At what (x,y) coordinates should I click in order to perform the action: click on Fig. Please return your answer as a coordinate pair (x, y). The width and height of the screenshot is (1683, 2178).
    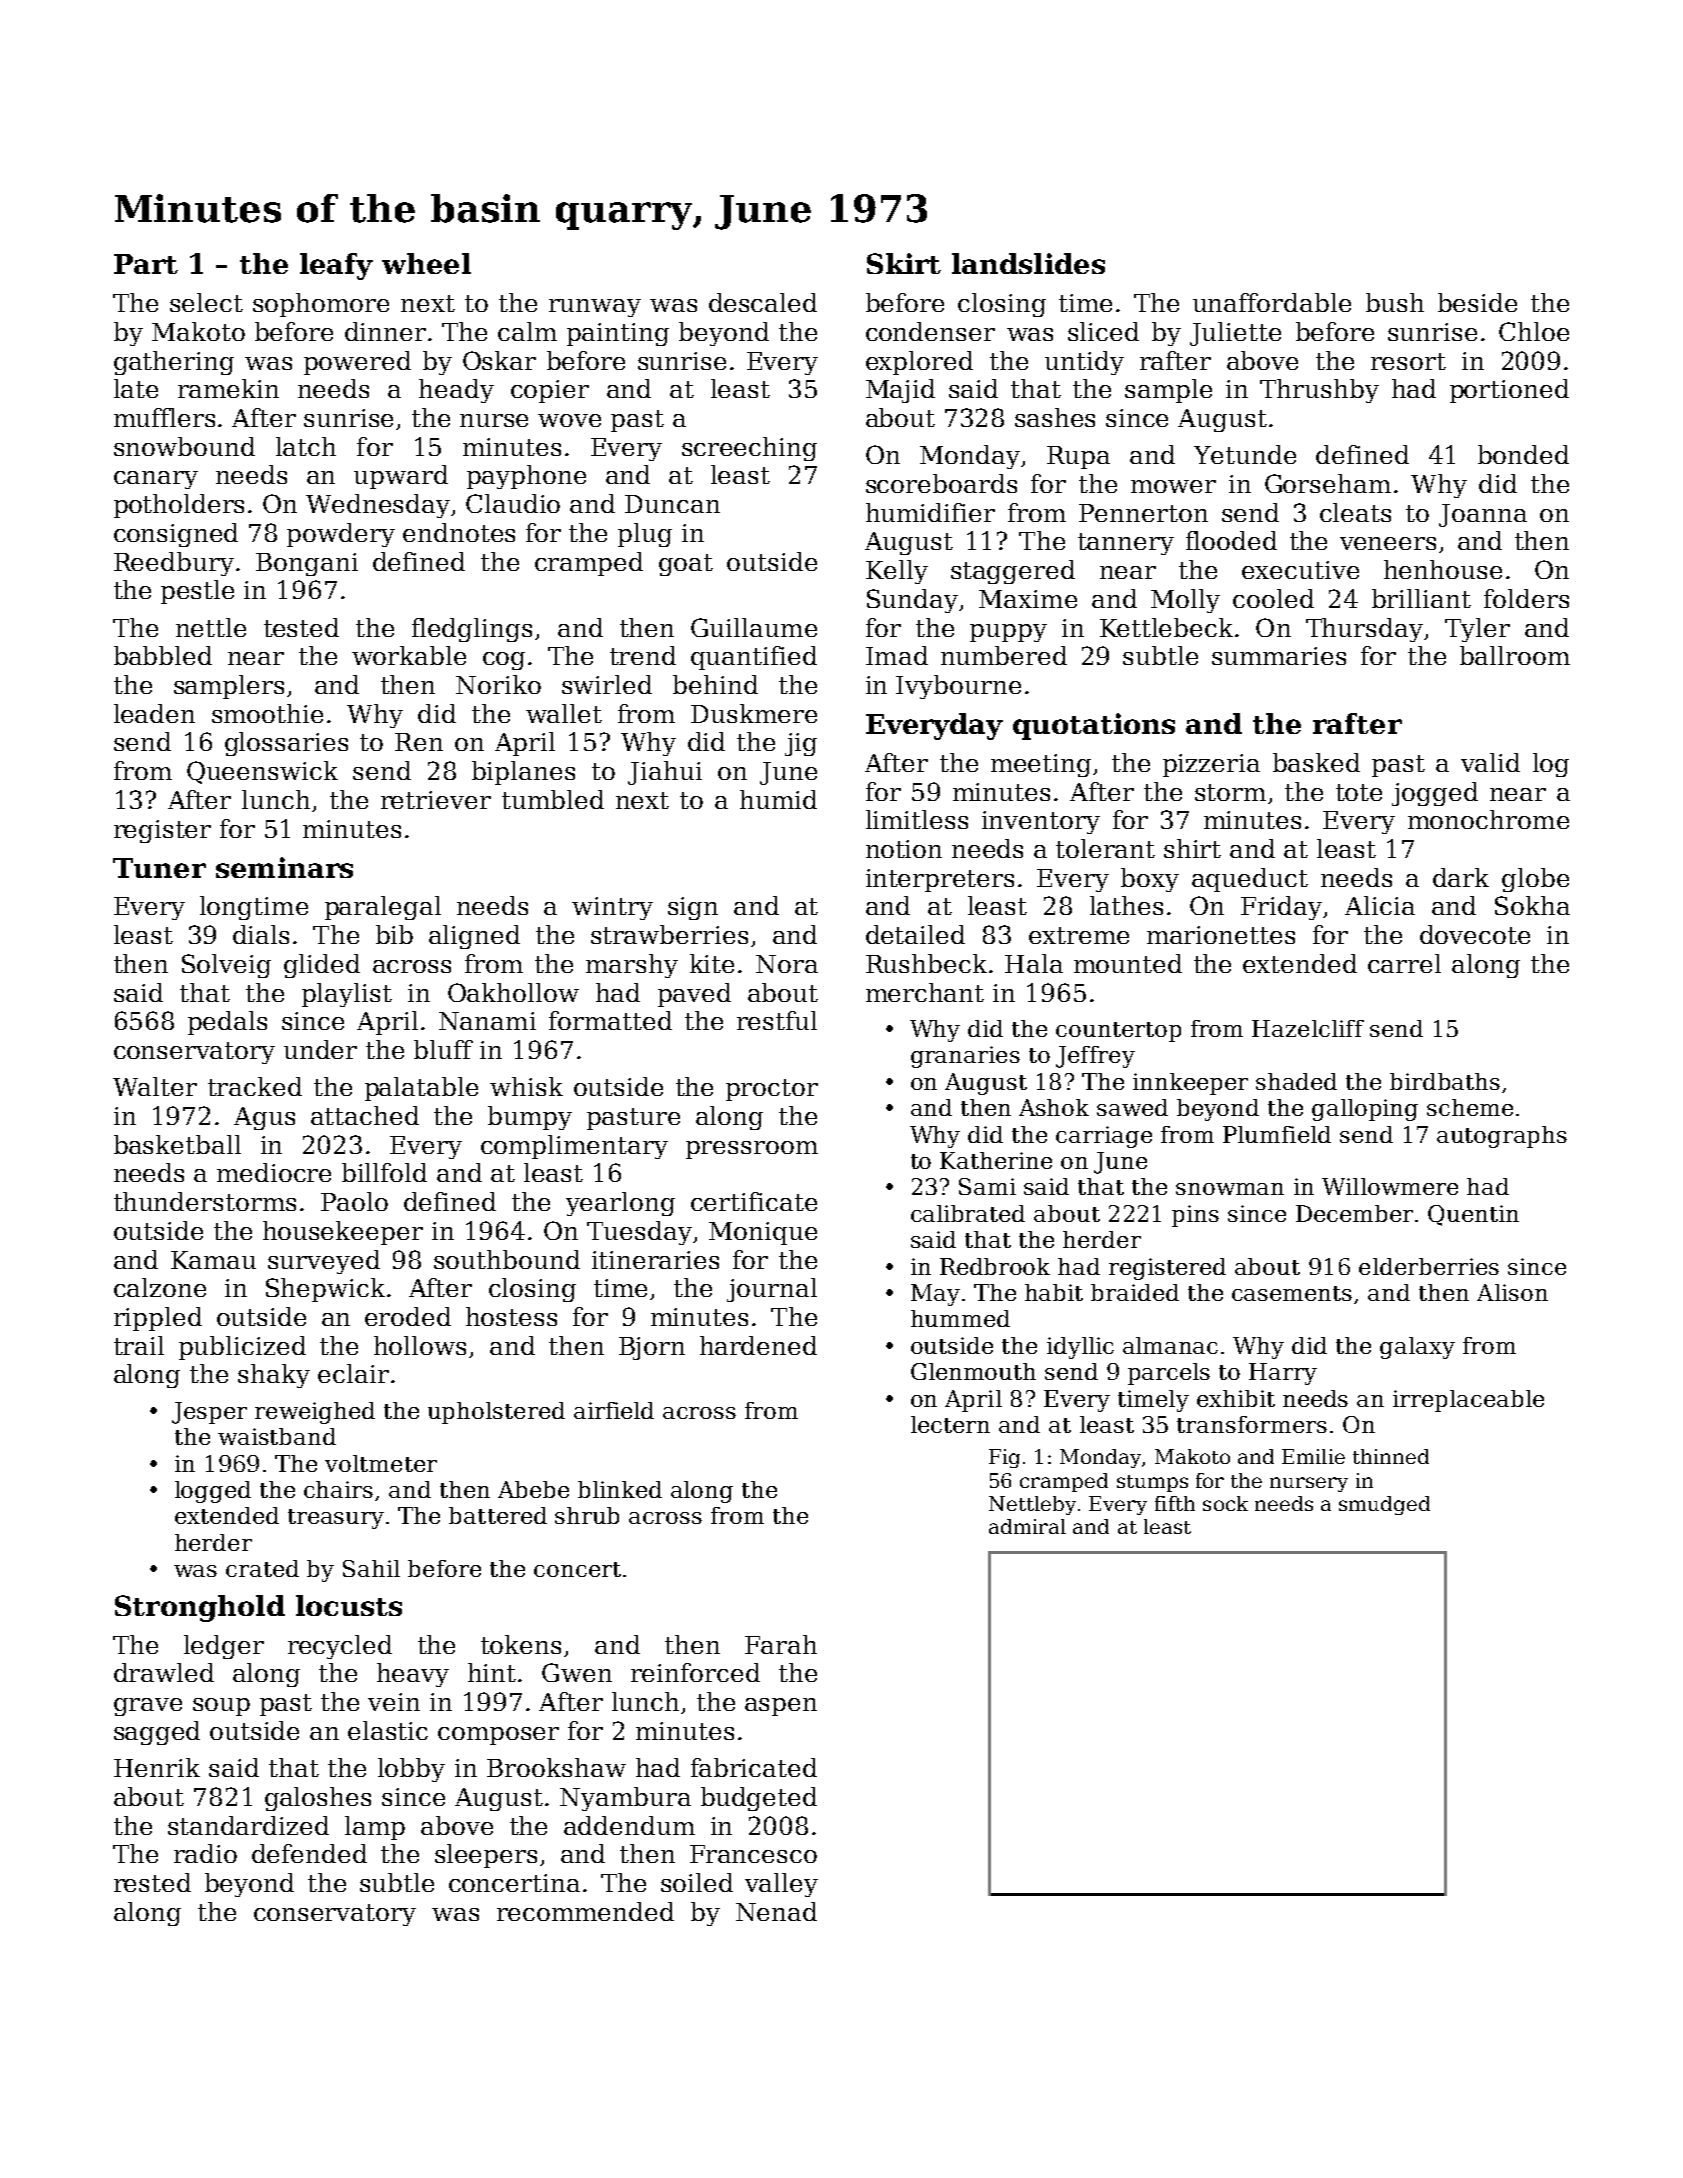
    Looking at the image, I should click on (1004, 1458).
